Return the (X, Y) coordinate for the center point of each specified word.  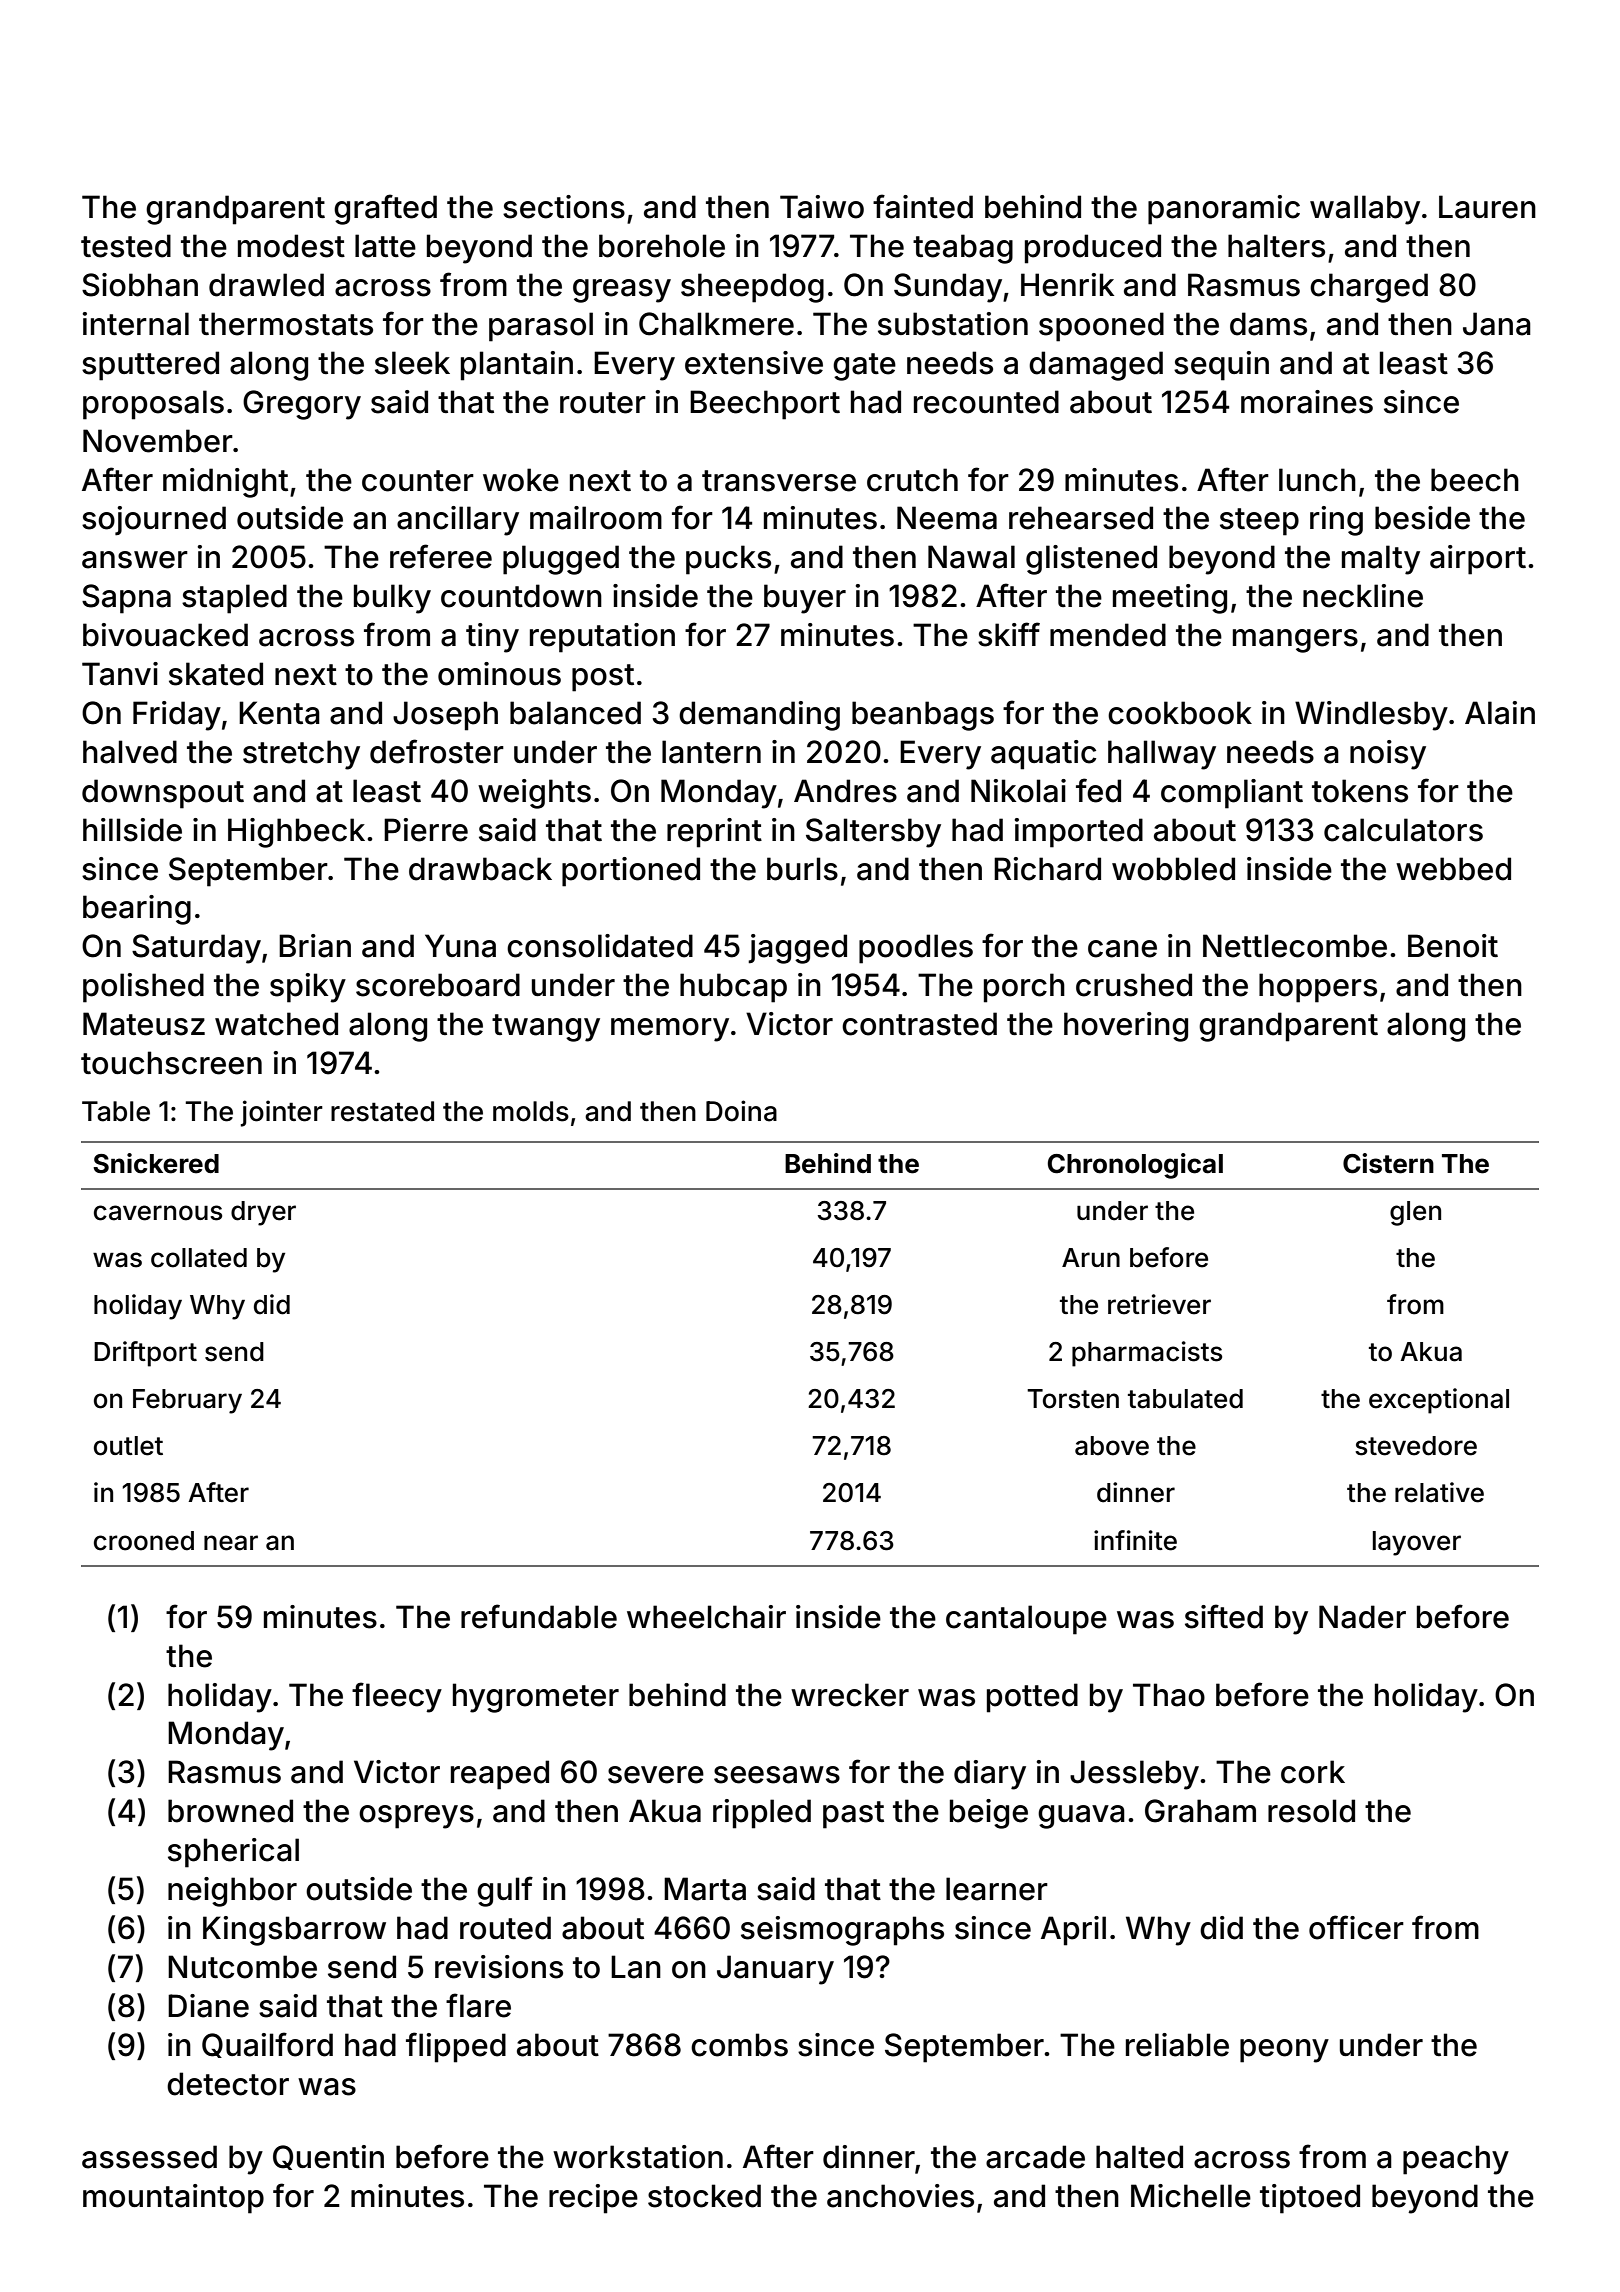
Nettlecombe (1295, 946)
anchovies (900, 2196)
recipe (593, 2199)
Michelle (1191, 2196)
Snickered (156, 1163)
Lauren (1487, 207)
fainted (923, 206)
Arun (1091, 1257)
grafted (385, 209)
